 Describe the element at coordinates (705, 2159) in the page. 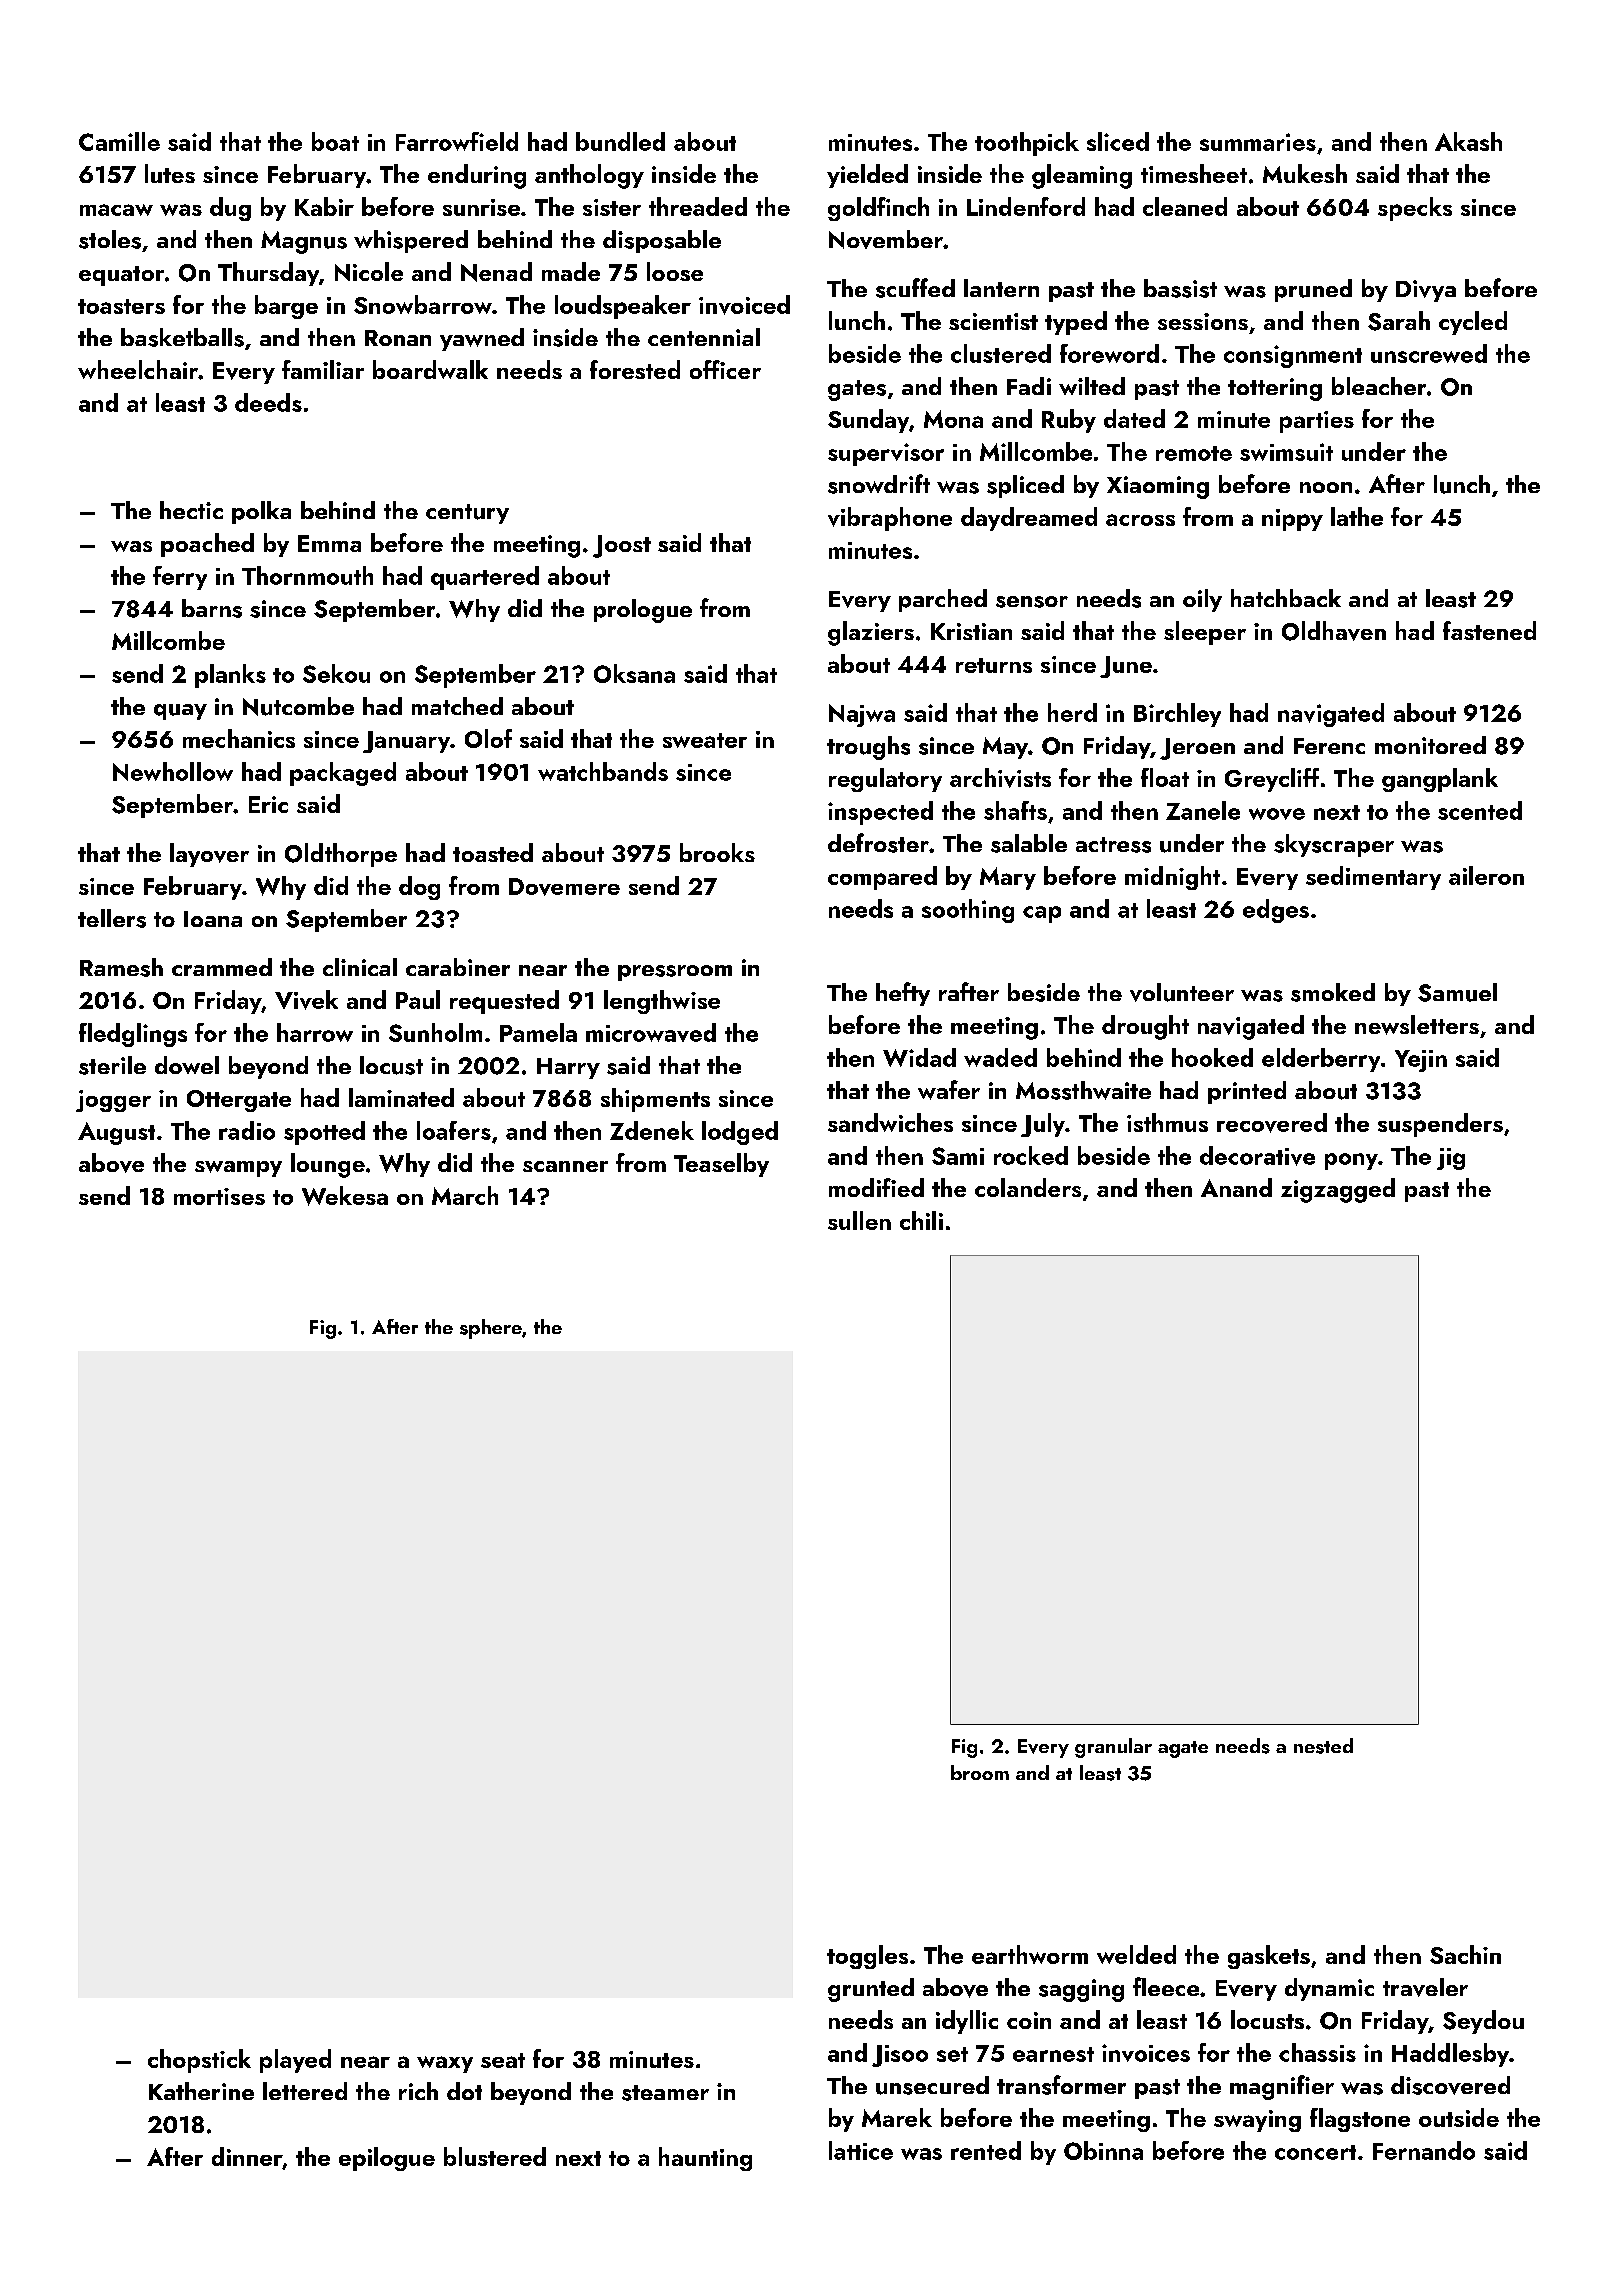

I see `haunting` at that location.
